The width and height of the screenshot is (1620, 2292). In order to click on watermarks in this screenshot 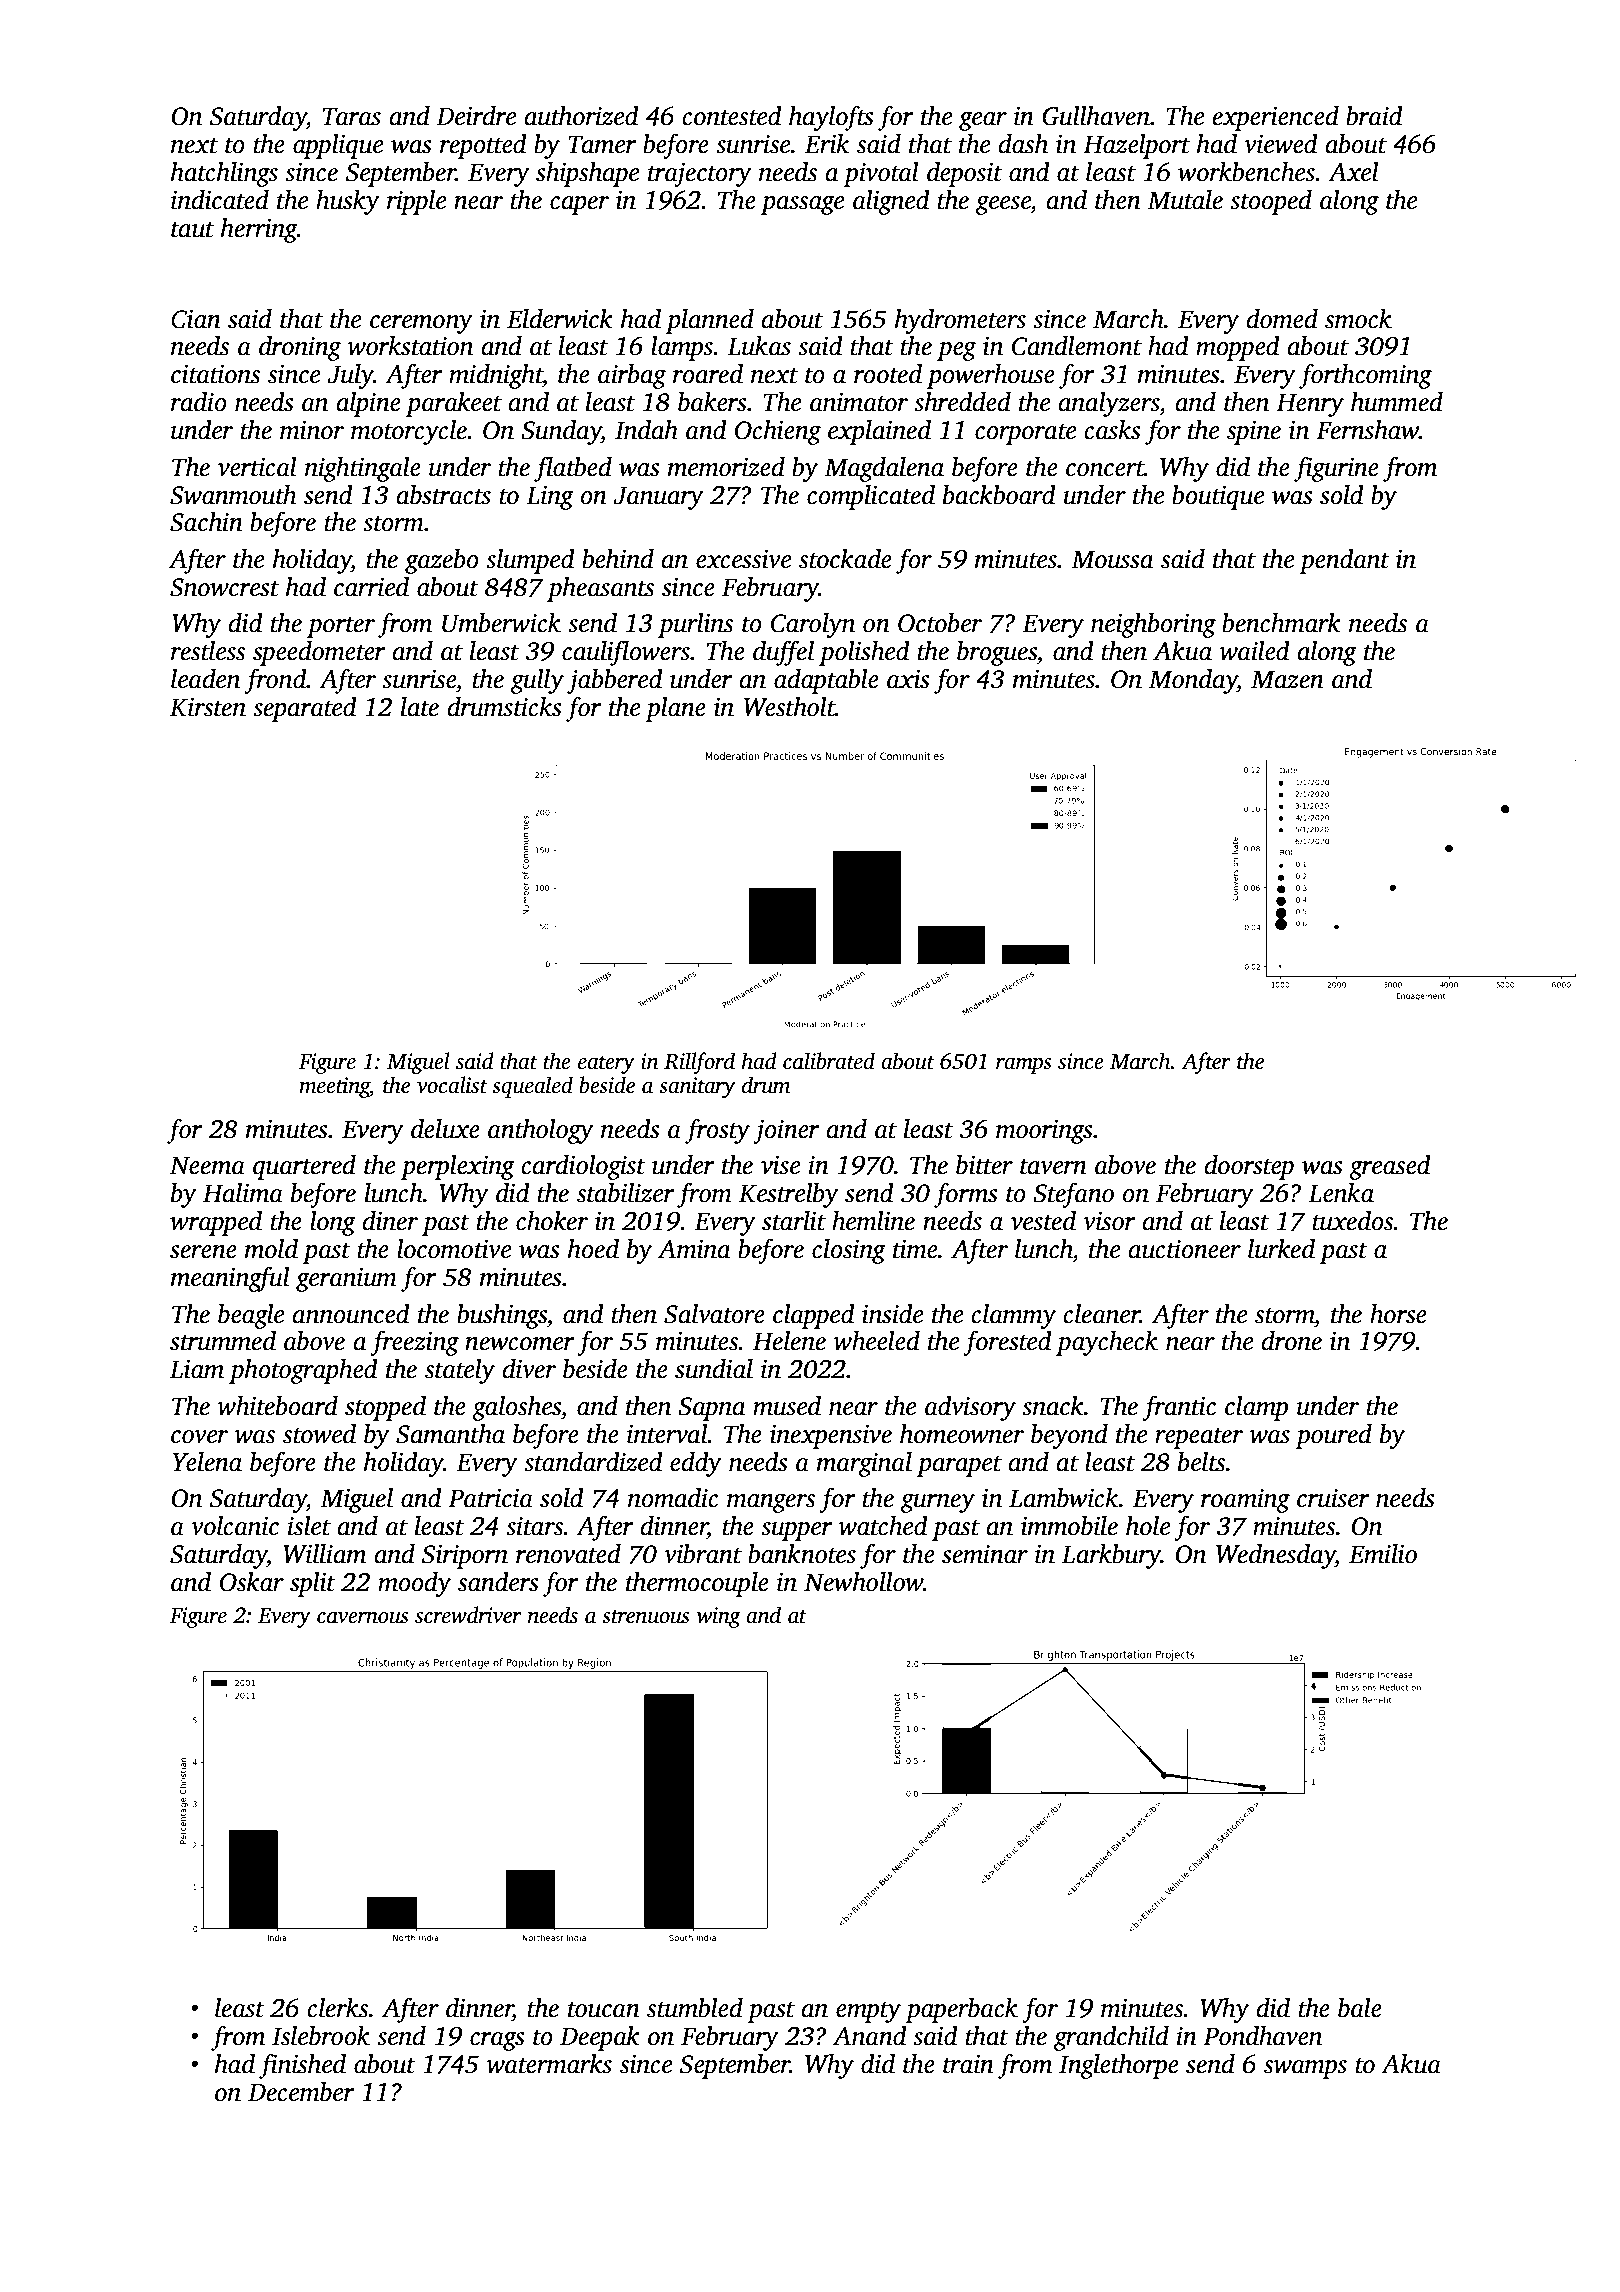, I will do `click(549, 2064)`.
